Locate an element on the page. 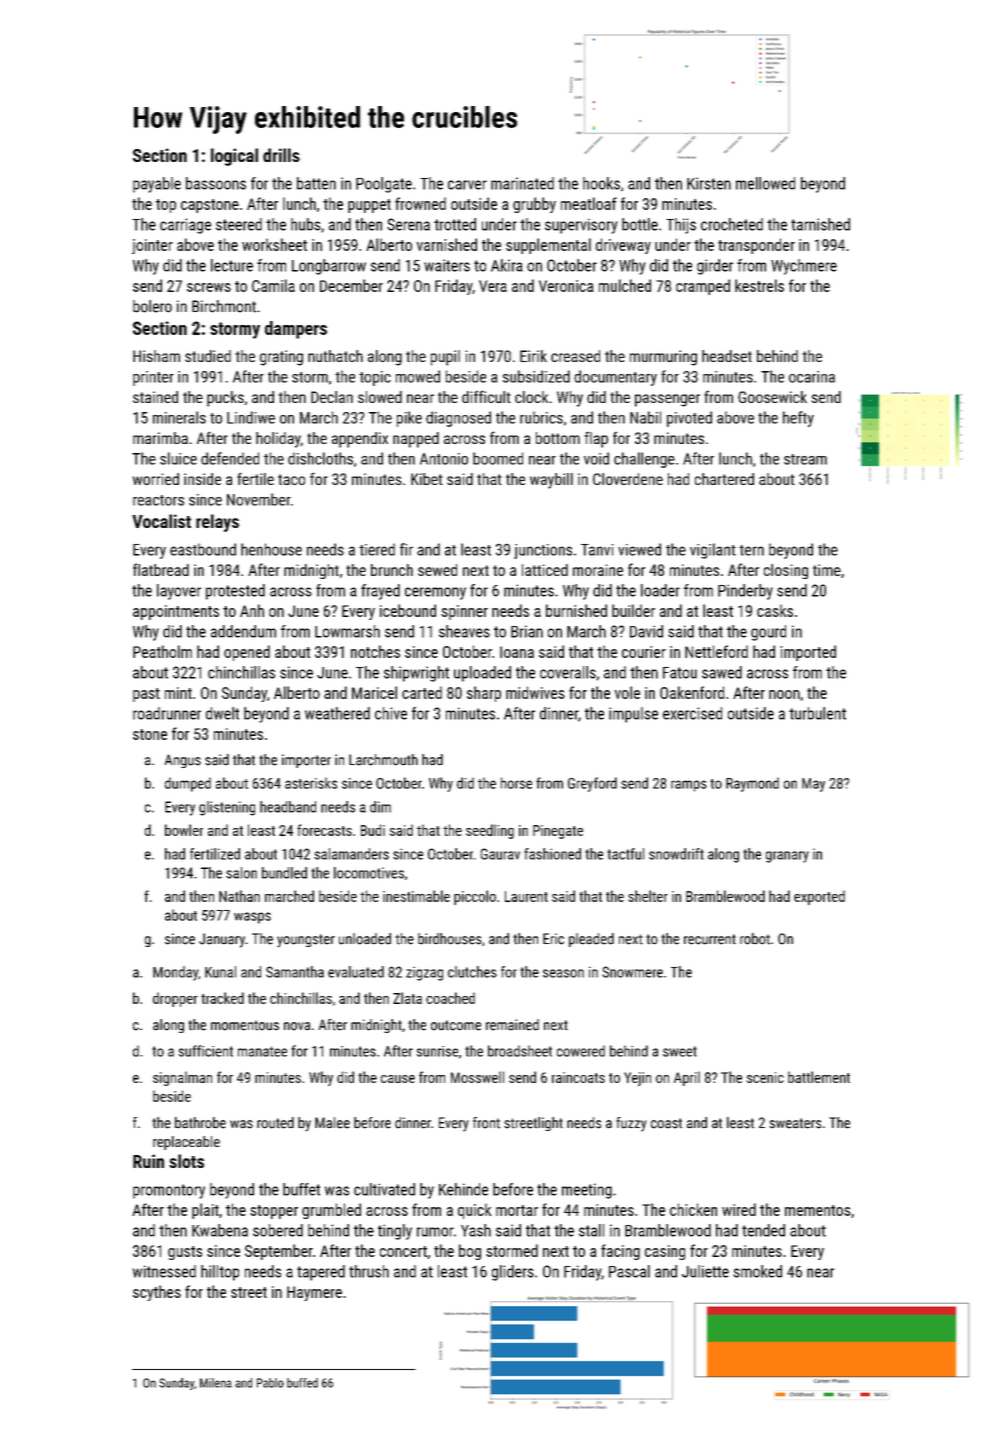 This image has height=1435, width=991. jointer is located at coordinates (152, 246).
